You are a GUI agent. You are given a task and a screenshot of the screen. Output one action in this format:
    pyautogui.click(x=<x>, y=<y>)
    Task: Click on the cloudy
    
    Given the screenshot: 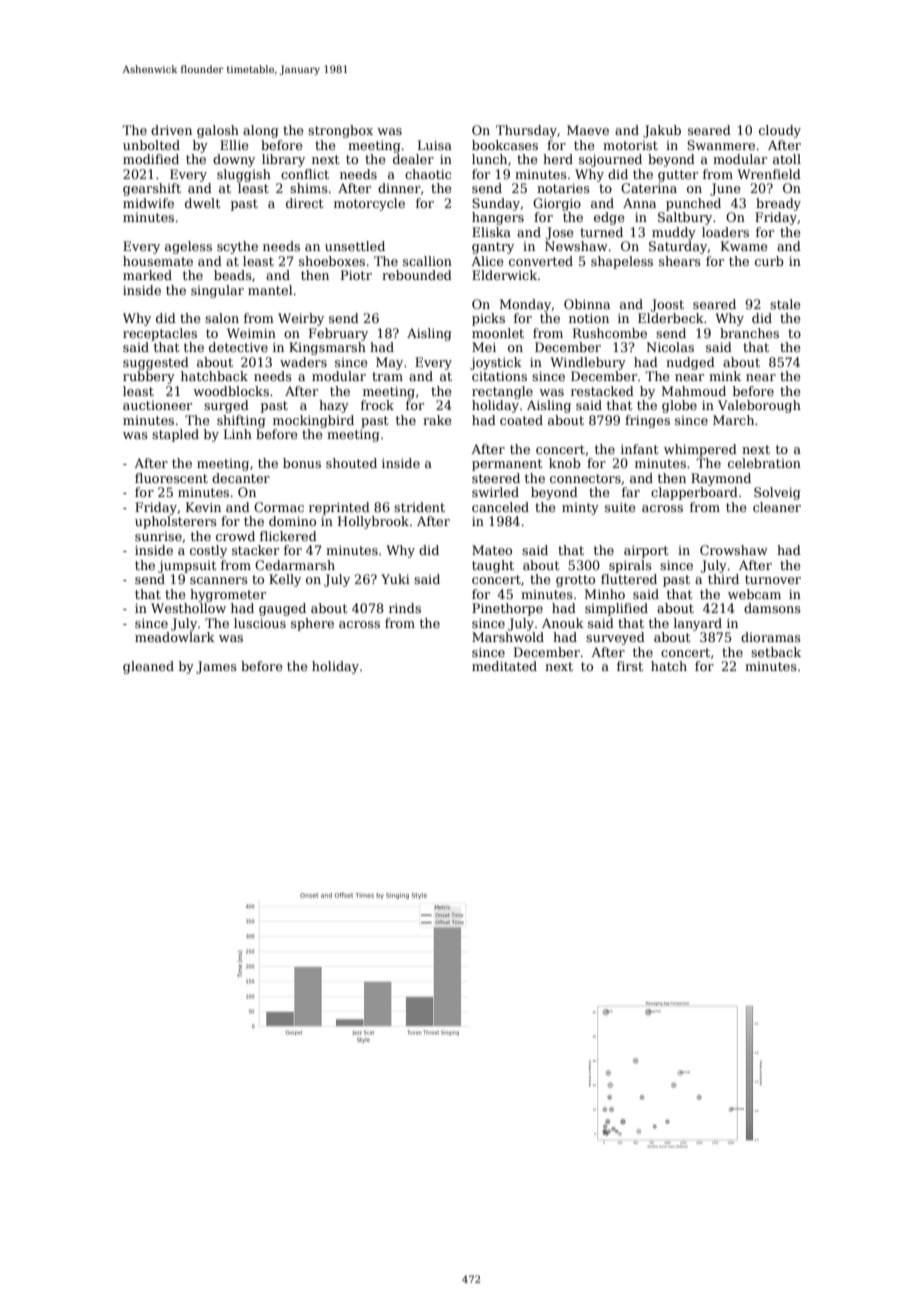 What is the action you would take?
    pyautogui.click(x=780, y=131)
